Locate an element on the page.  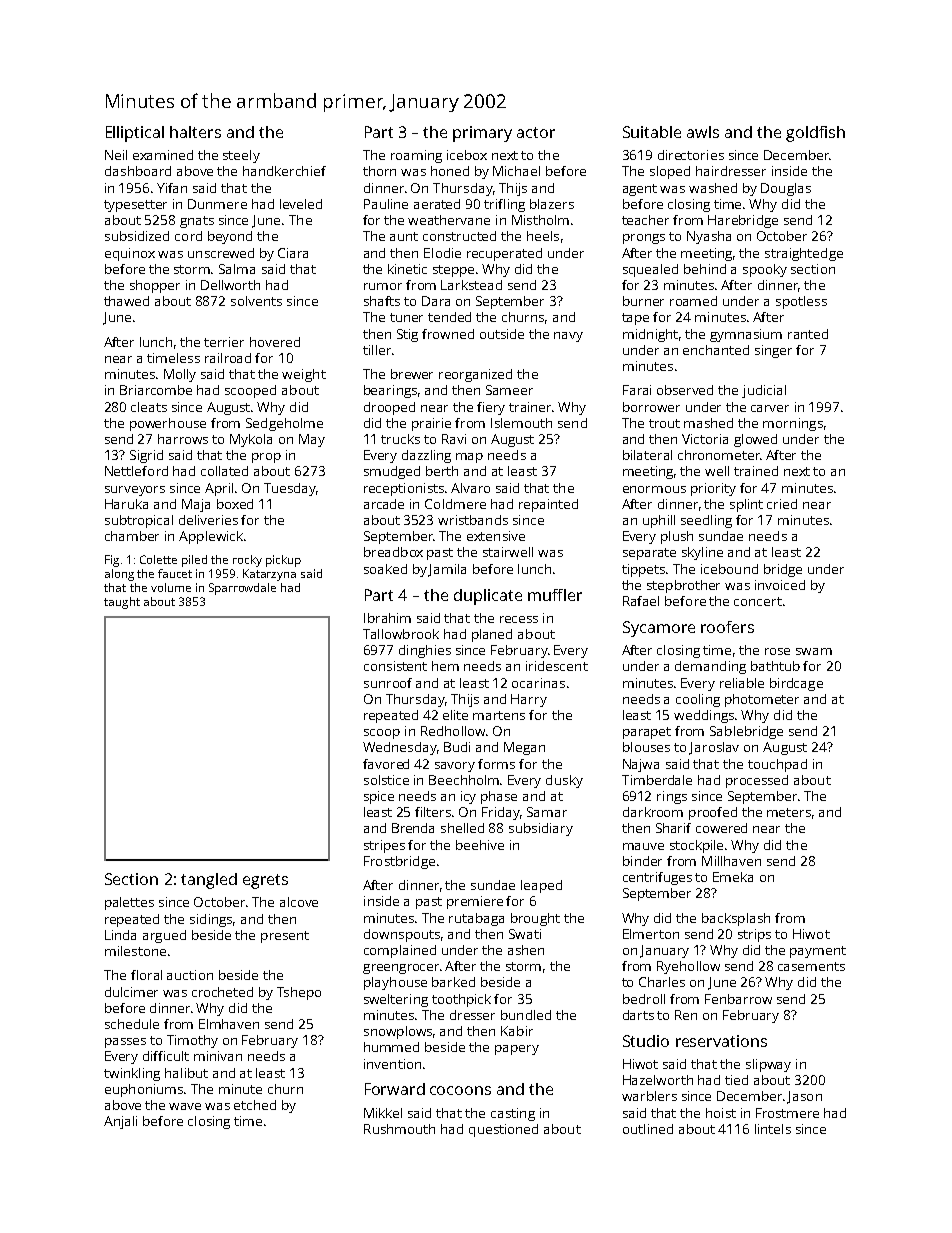
dashboard is located at coordinates (138, 171).
